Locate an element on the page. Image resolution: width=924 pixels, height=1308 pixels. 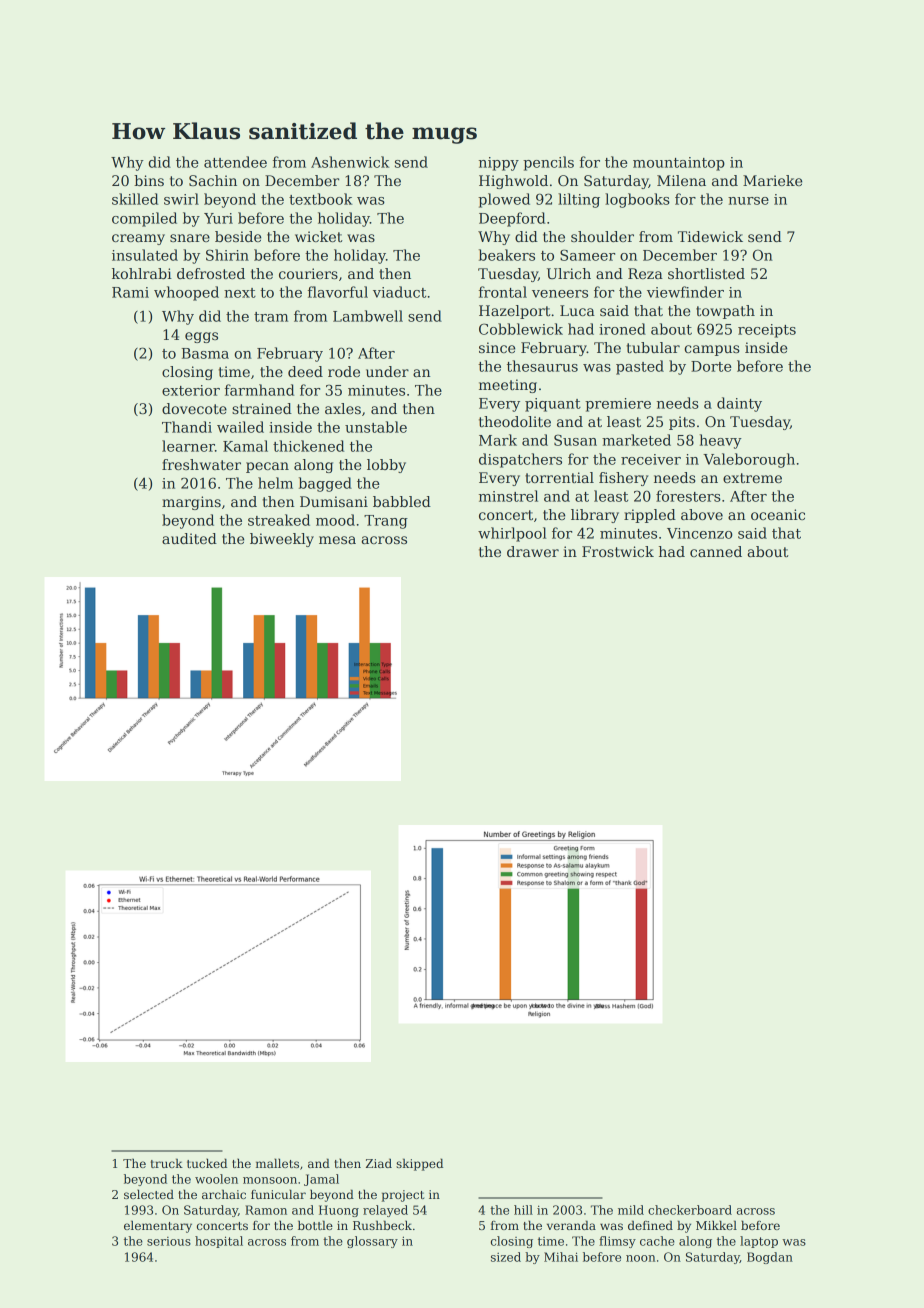
dainty is located at coordinates (739, 404).
